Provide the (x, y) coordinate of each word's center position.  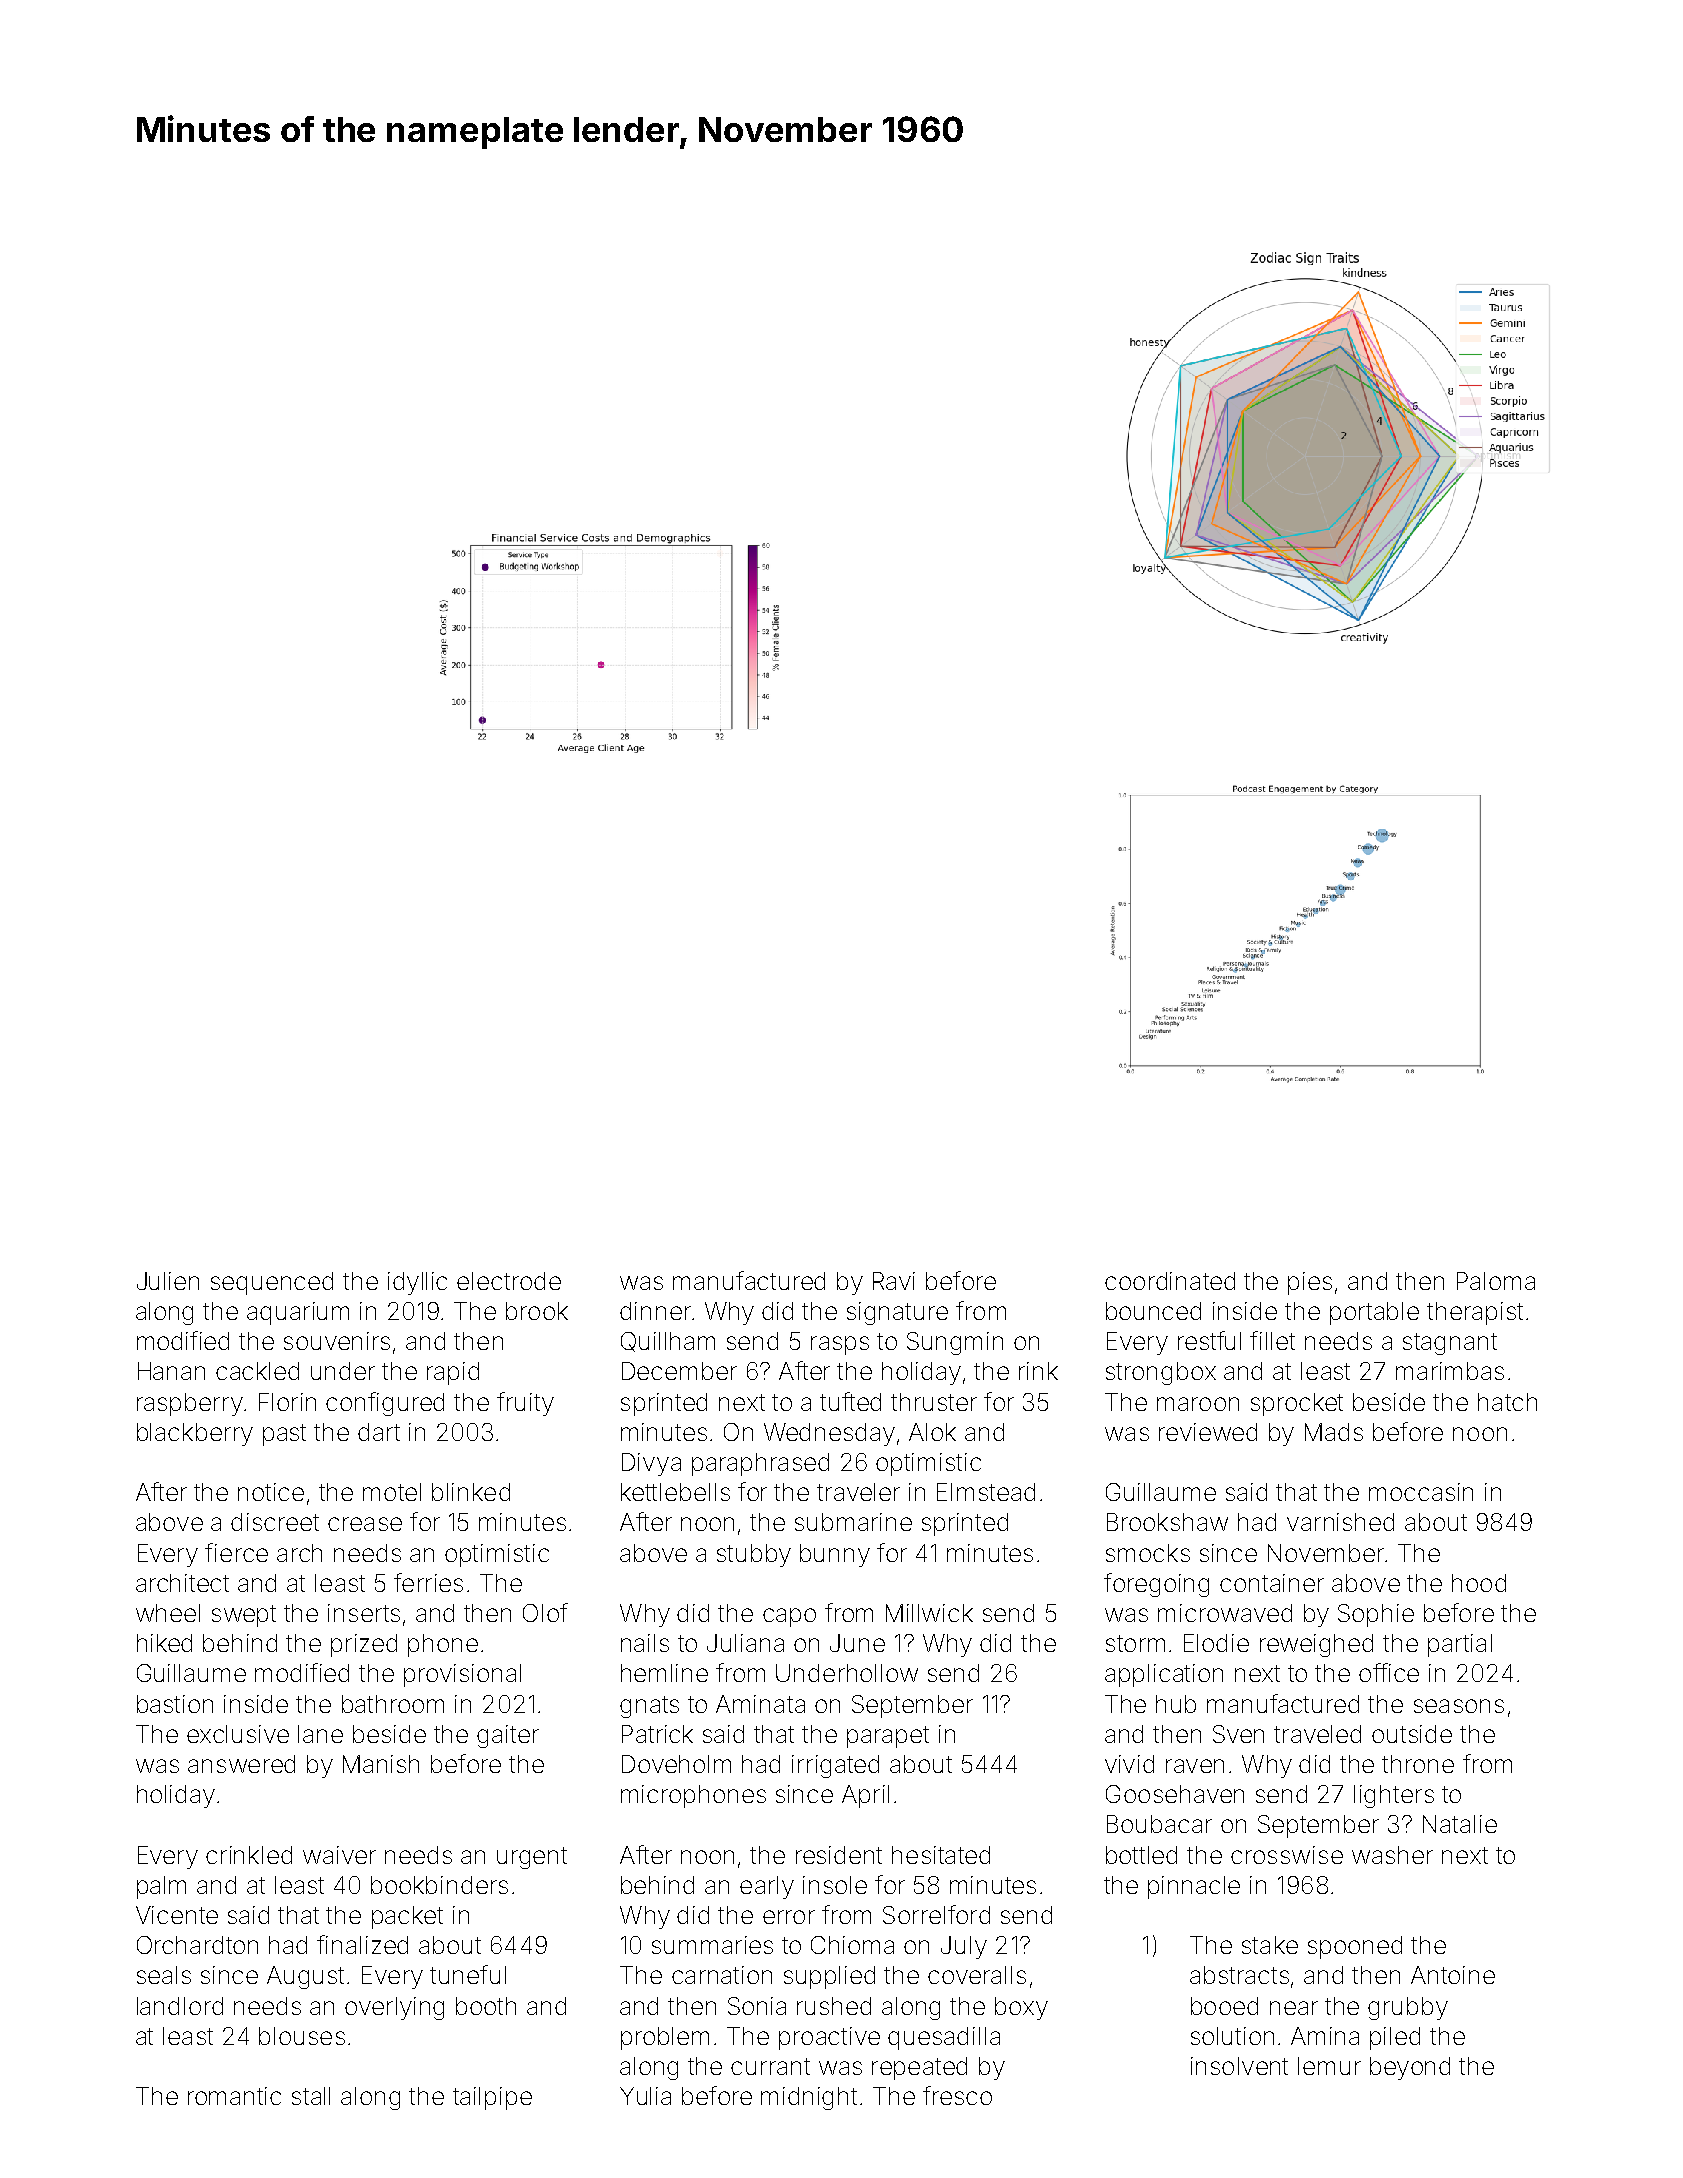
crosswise (1287, 1855)
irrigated (835, 1766)
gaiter (508, 1736)
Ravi (894, 1281)
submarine (853, 1522)
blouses (302, 2036)
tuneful (468, 1974)
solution (1232, 2036)
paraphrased (760, 1464)
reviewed (1208, 1432)
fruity (525, 1404)
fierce (236, 1552)
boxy (1021, 2008)
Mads (1334, 1432)
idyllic (417, 1283)
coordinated (1170, 1281)
